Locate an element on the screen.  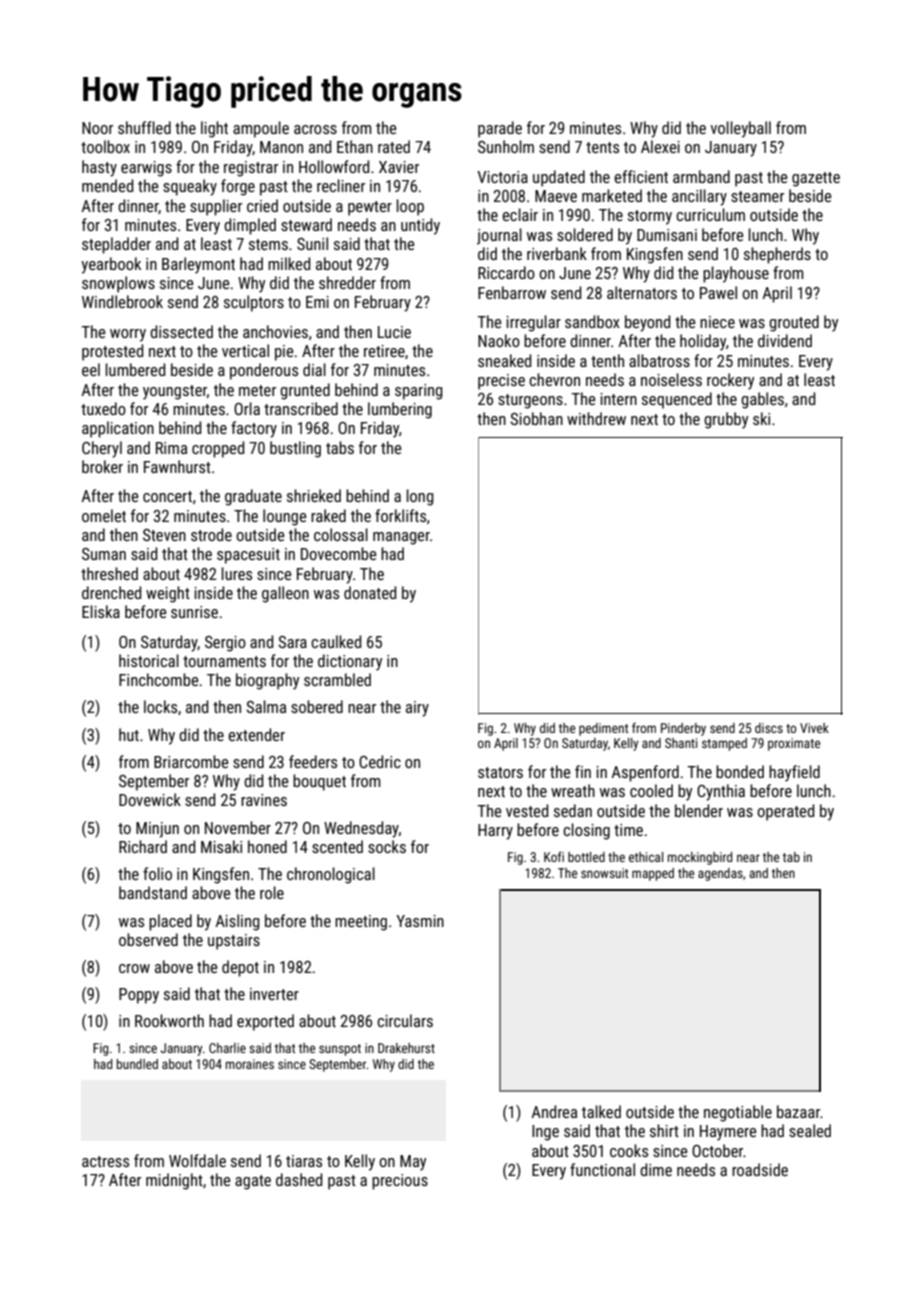
Briarcombe is located at coordinates (191, 761).
